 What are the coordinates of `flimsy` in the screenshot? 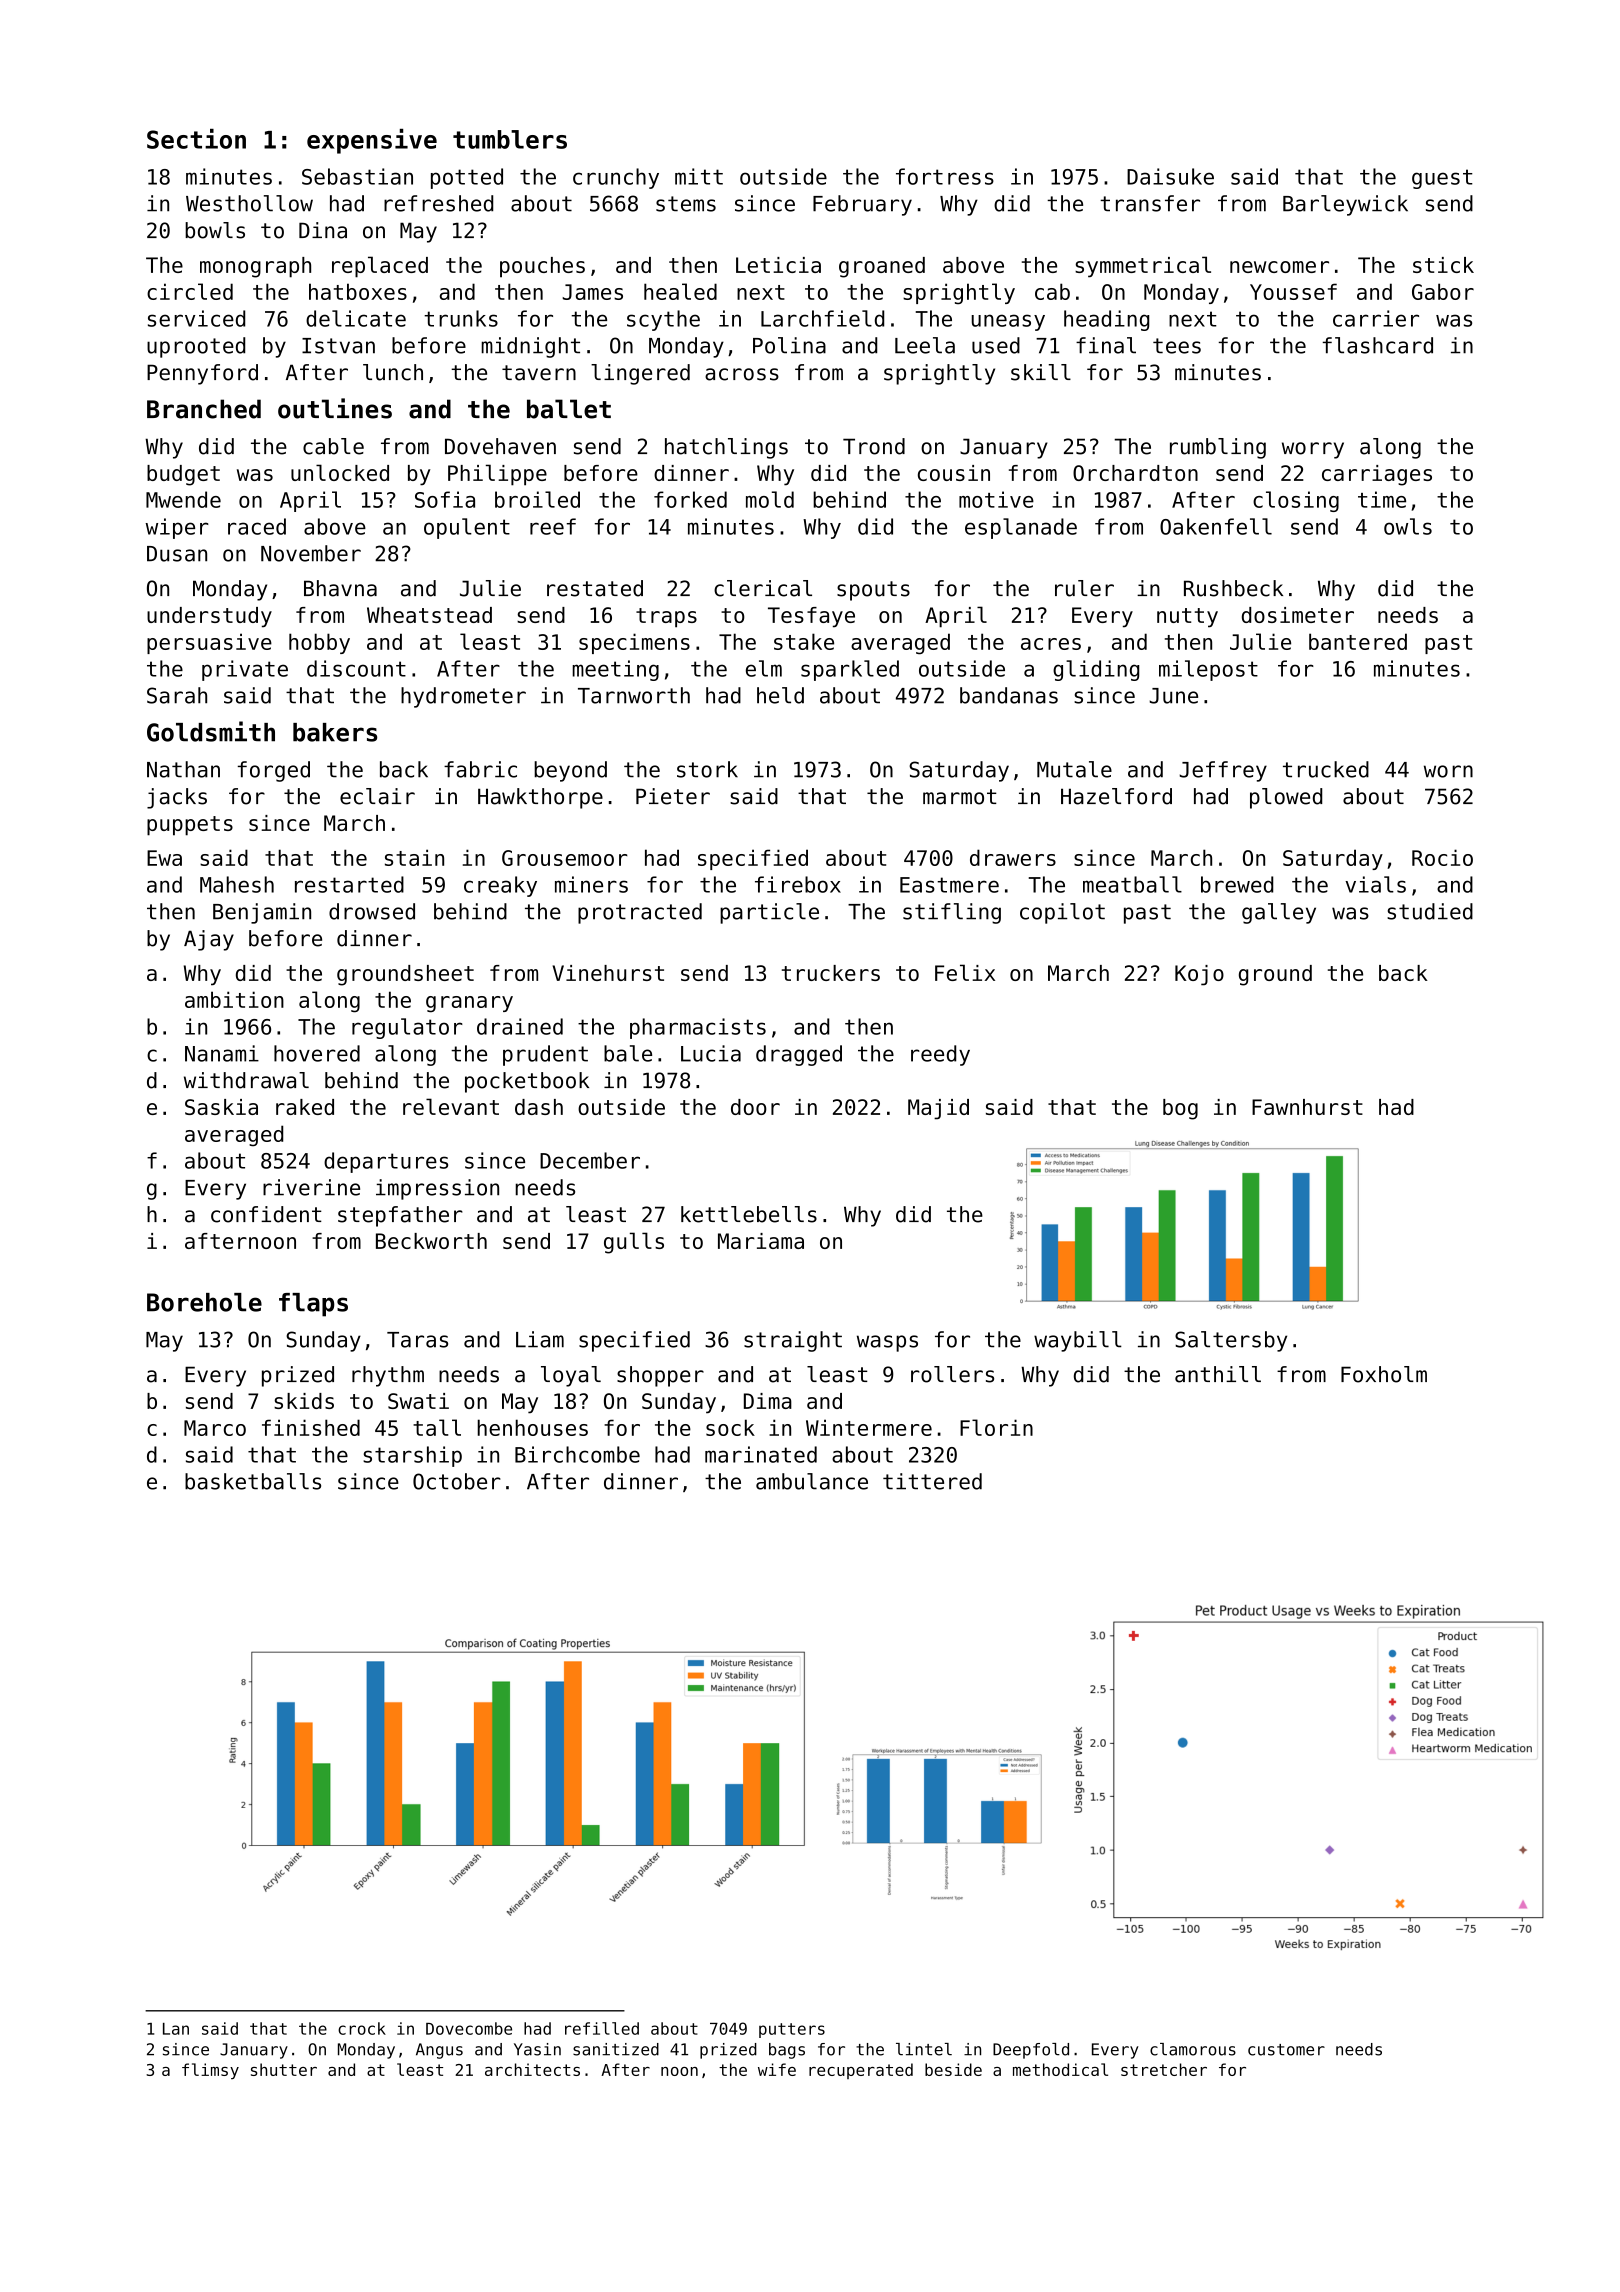 It's located at (210, 2071).
